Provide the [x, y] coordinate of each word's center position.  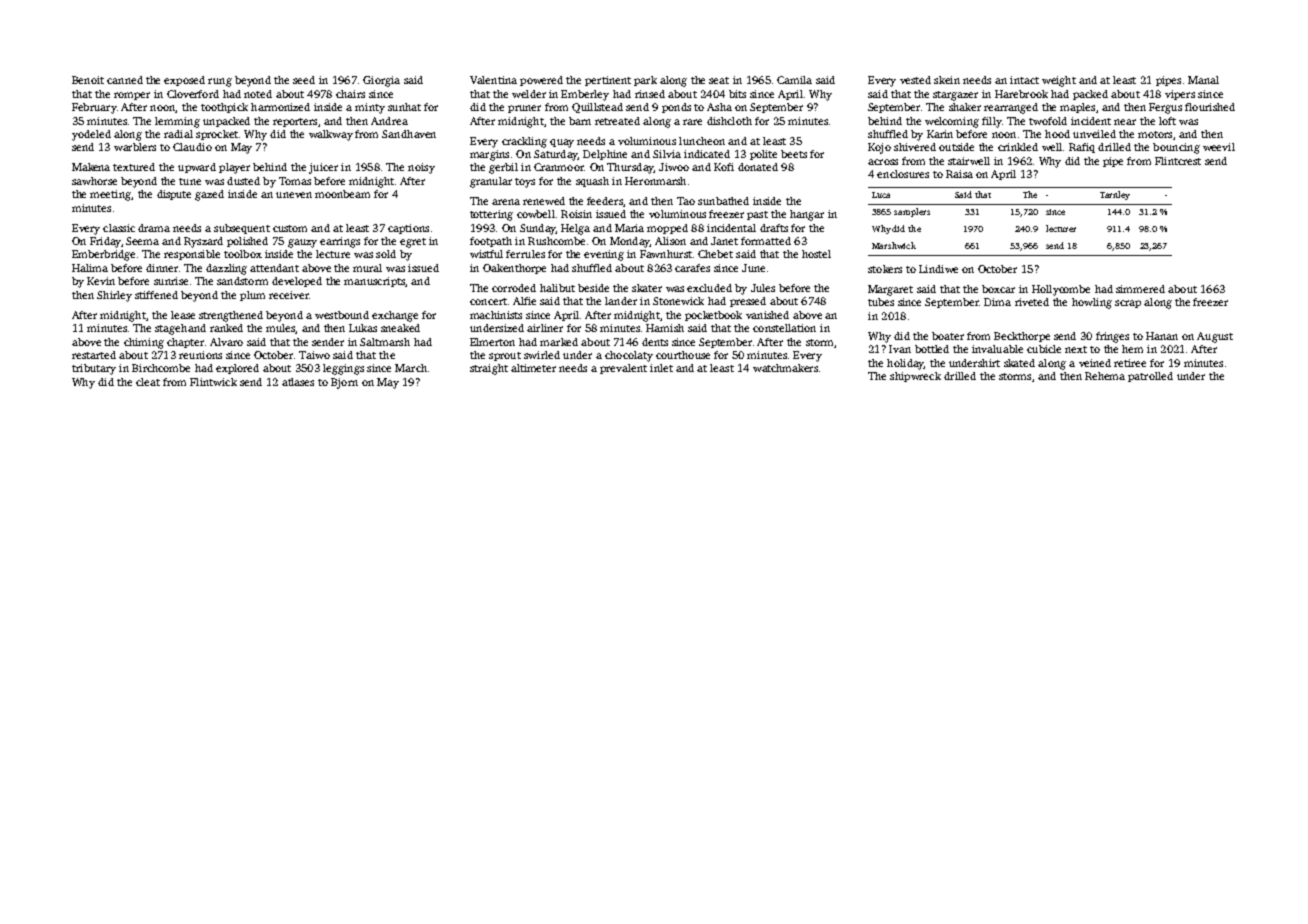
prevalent [623, 369]
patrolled [1150, 377]
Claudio [192, 147]
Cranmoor [559, 167]
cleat [148, 382]
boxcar [998, 289]
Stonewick [678, 301]
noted [258, 94]
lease [183, 315]
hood [1057, 134]
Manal [1203, 80]
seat [719, 80]
